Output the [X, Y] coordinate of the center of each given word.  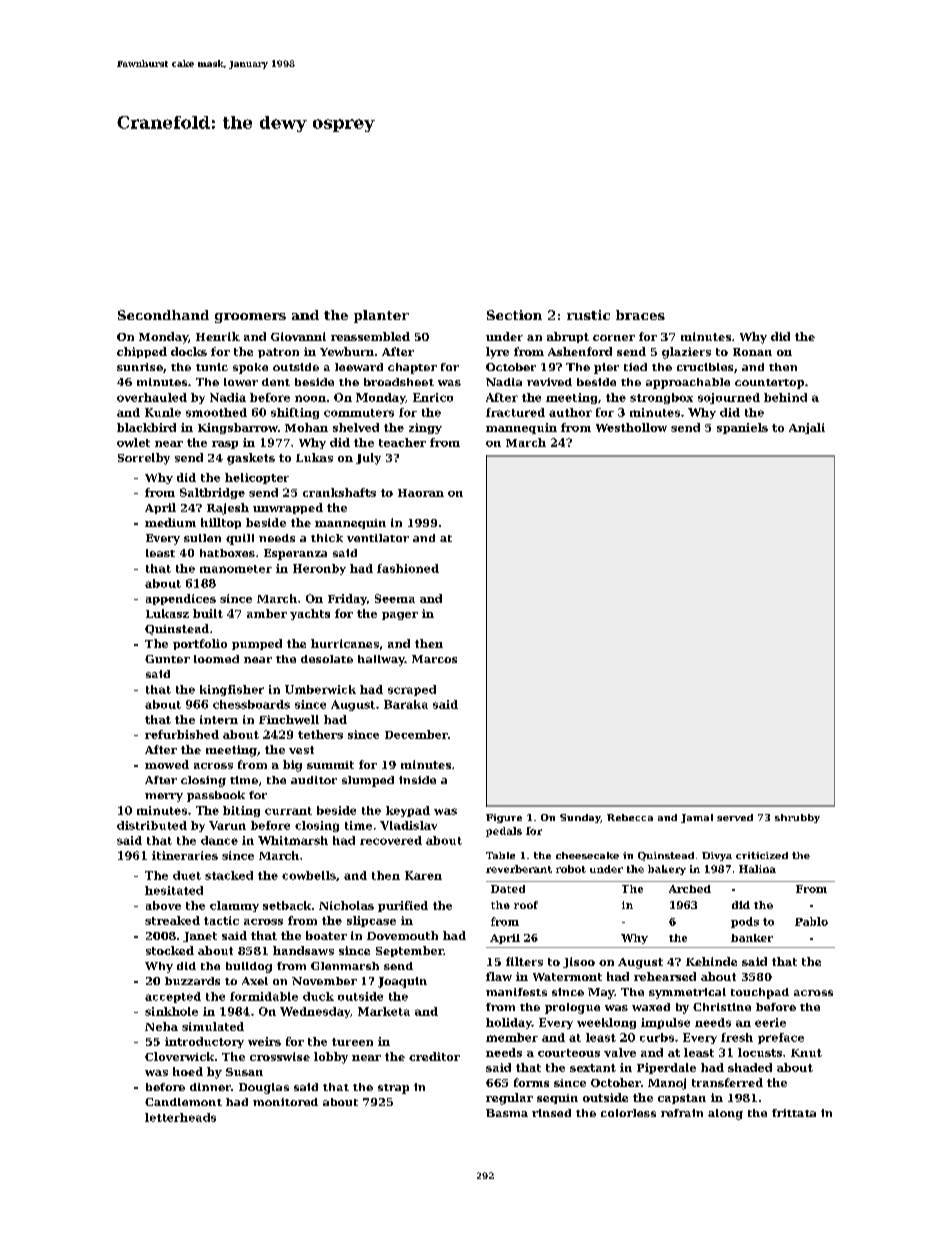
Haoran [421, 493]
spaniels [742, 428]
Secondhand [163, 315]
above [163, 905]
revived [549, 382]
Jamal [697, 818]
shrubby [797, 818]
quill [240, 539]
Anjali [807, 428]
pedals [504, 832]
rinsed [551, 1113]
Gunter [167, 659]
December [416, 734]
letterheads [180, 1117]
